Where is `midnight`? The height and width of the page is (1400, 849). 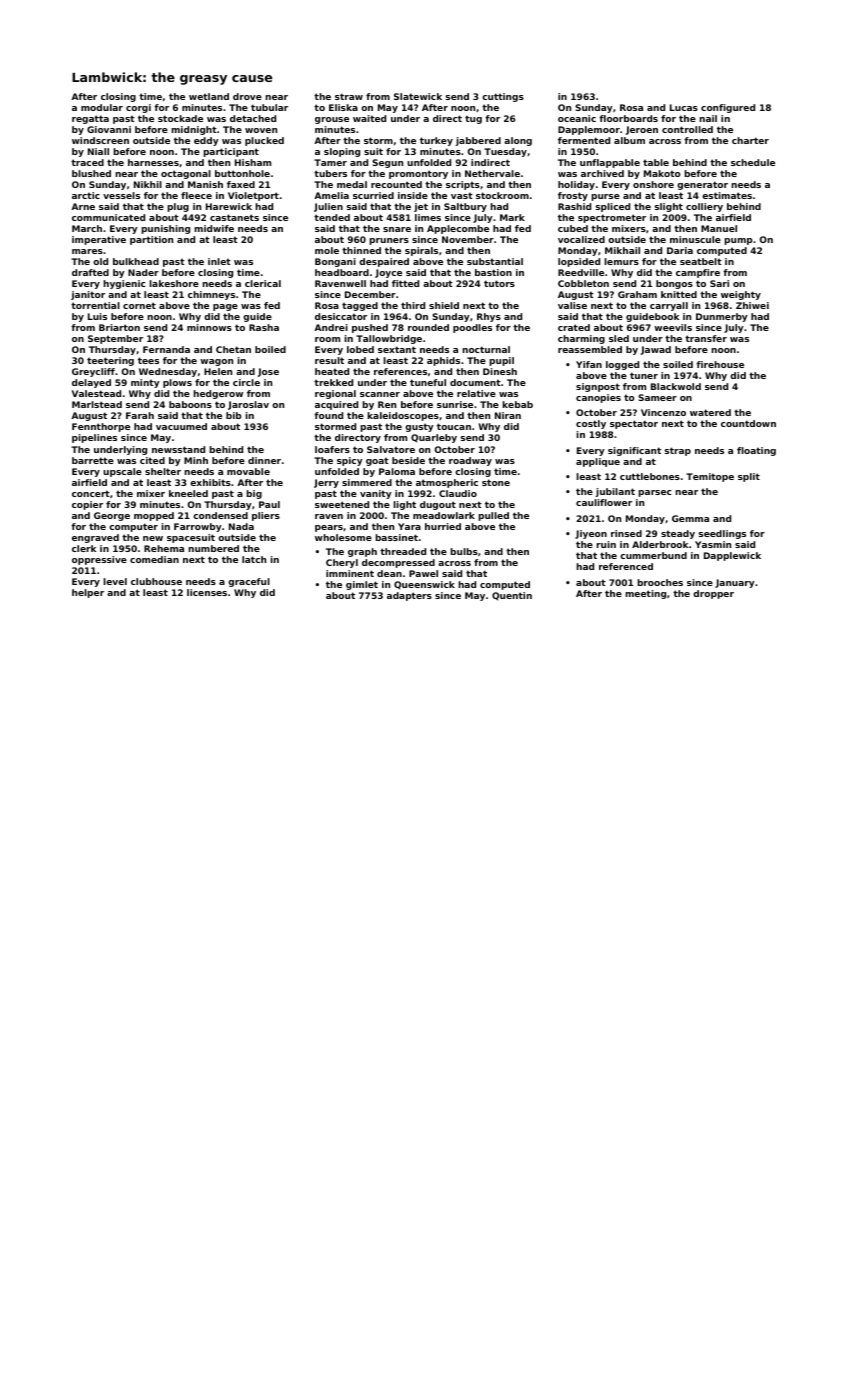
midnight is located at coordinates (194, 130).
